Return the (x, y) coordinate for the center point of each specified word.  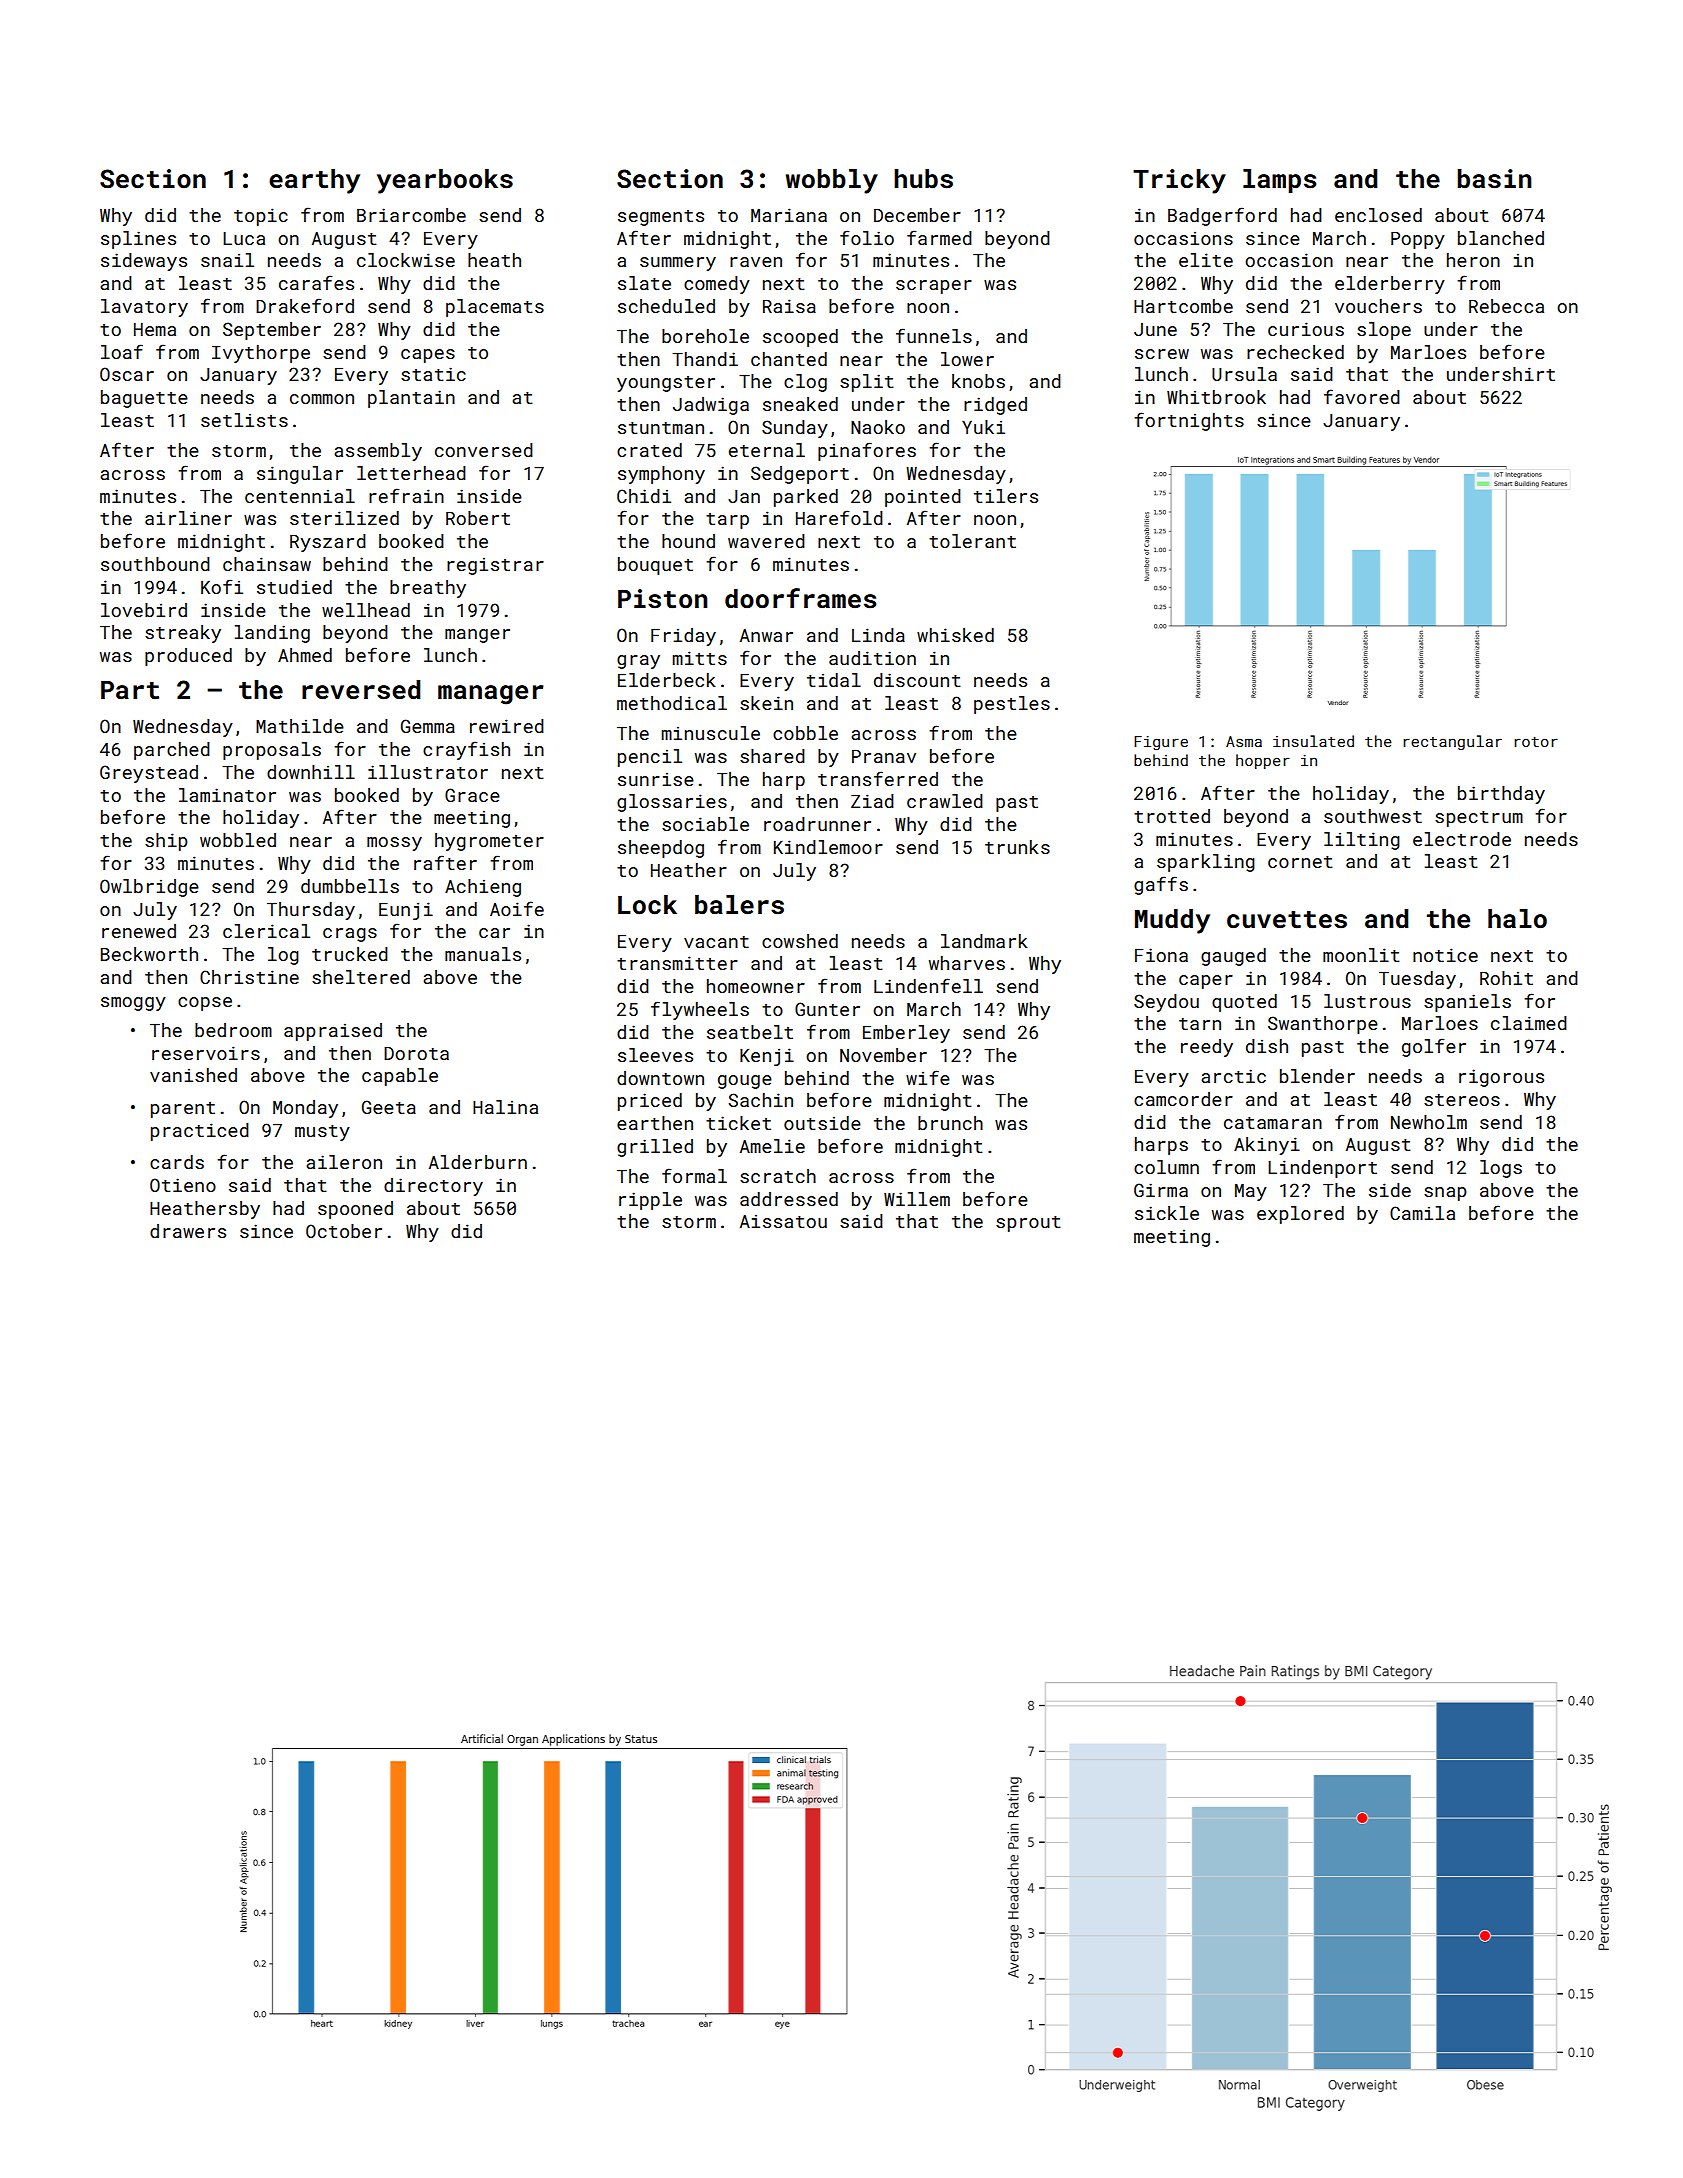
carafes (316, 282)
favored (1362, 396)
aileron (344, 1162)
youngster (666, 384)
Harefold (839, 517)
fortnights (1189, 421)
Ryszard (328, 543)
